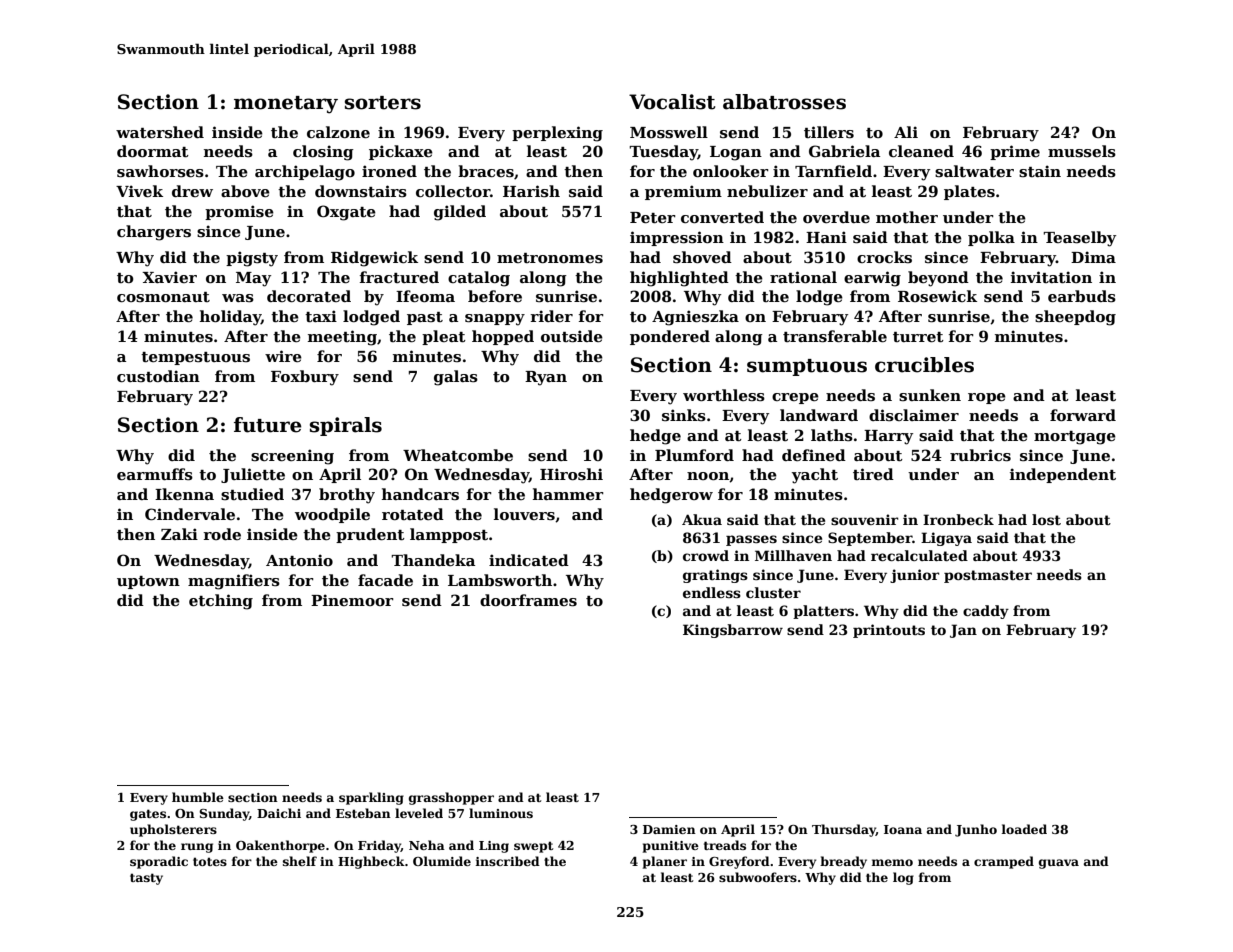 The image size is (1233, 952). Describe the element at coordinates (1059, 864) in the screenshot. I see `guava` at that location.
